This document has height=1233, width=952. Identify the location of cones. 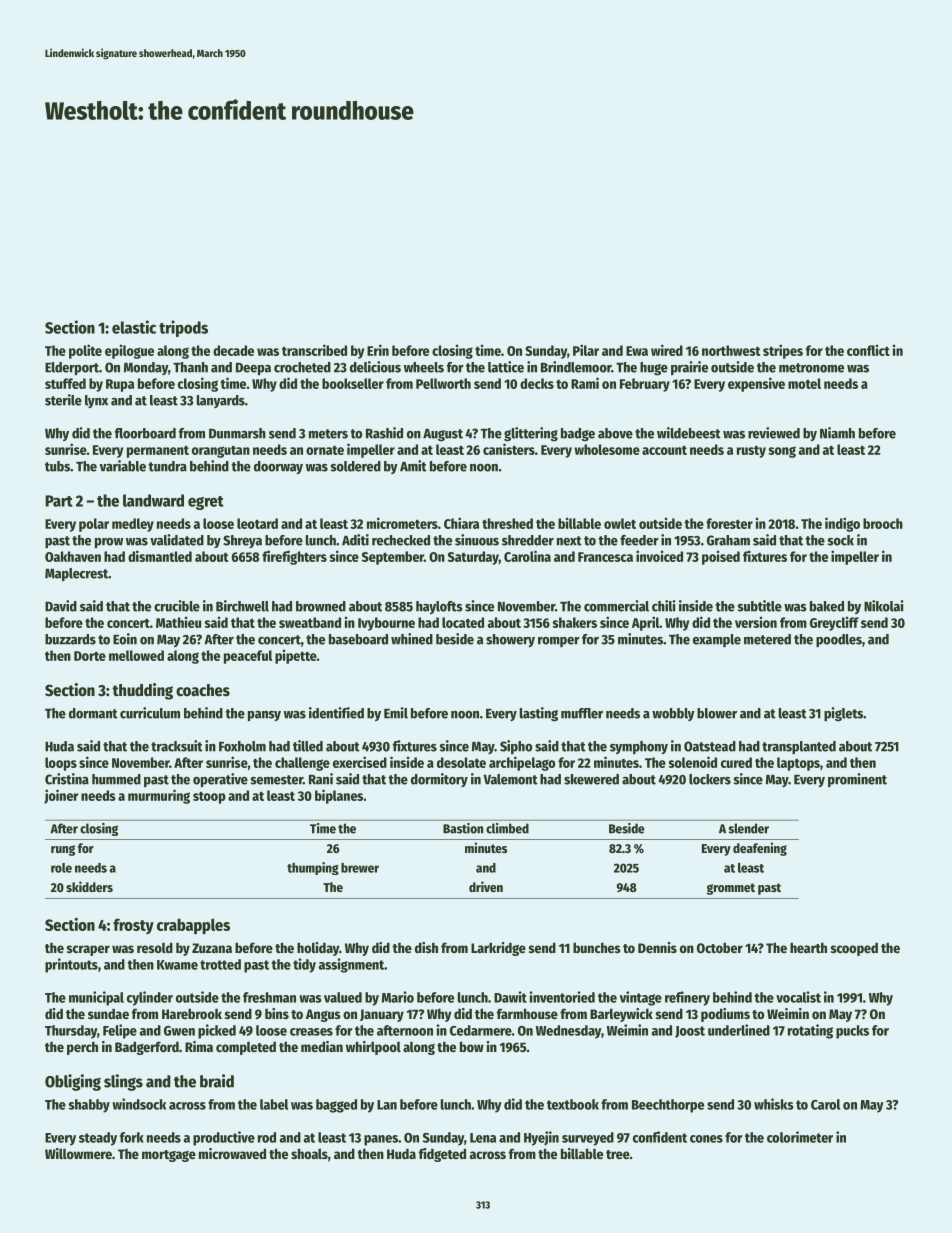
(706, 1139).
